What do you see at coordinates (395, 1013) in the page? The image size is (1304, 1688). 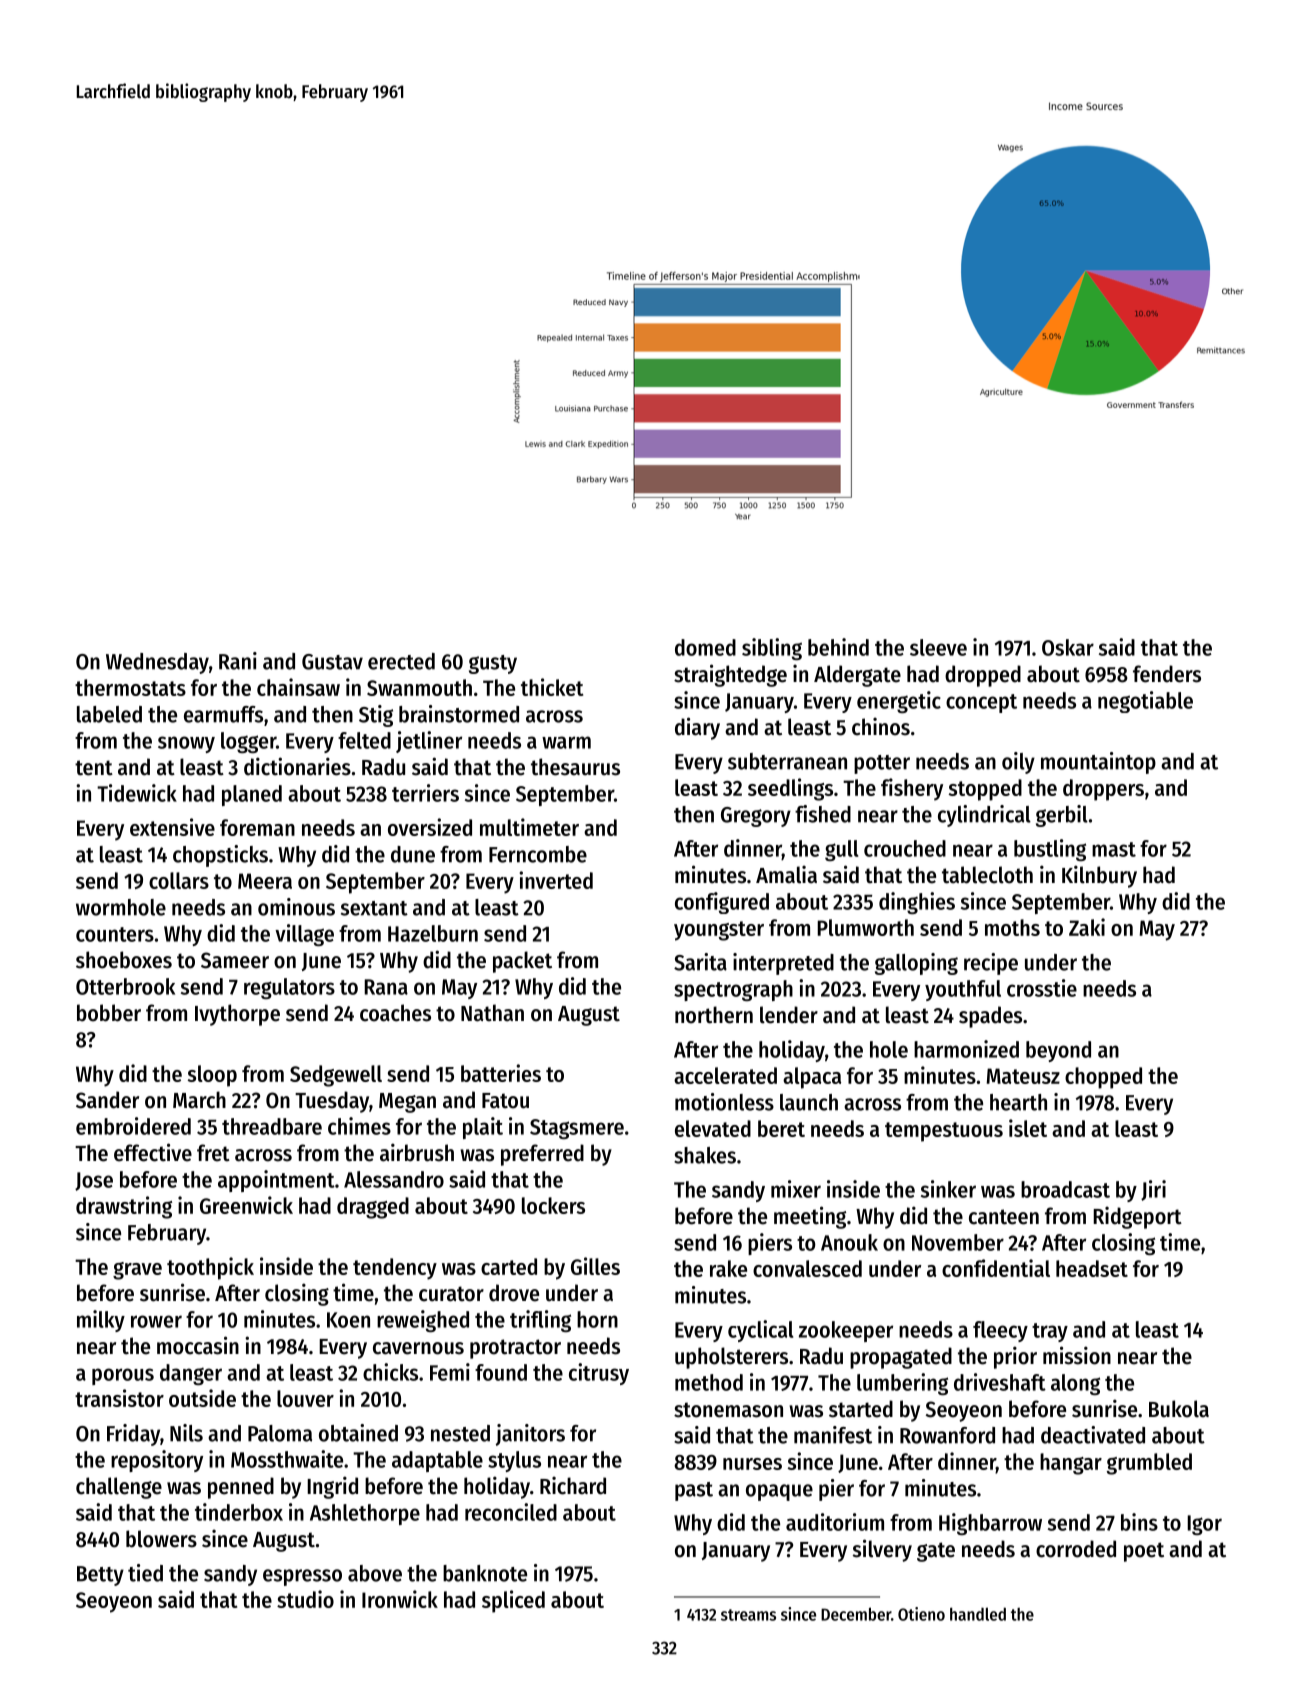 I see `coaches` at bounding box center [395, 1013].
